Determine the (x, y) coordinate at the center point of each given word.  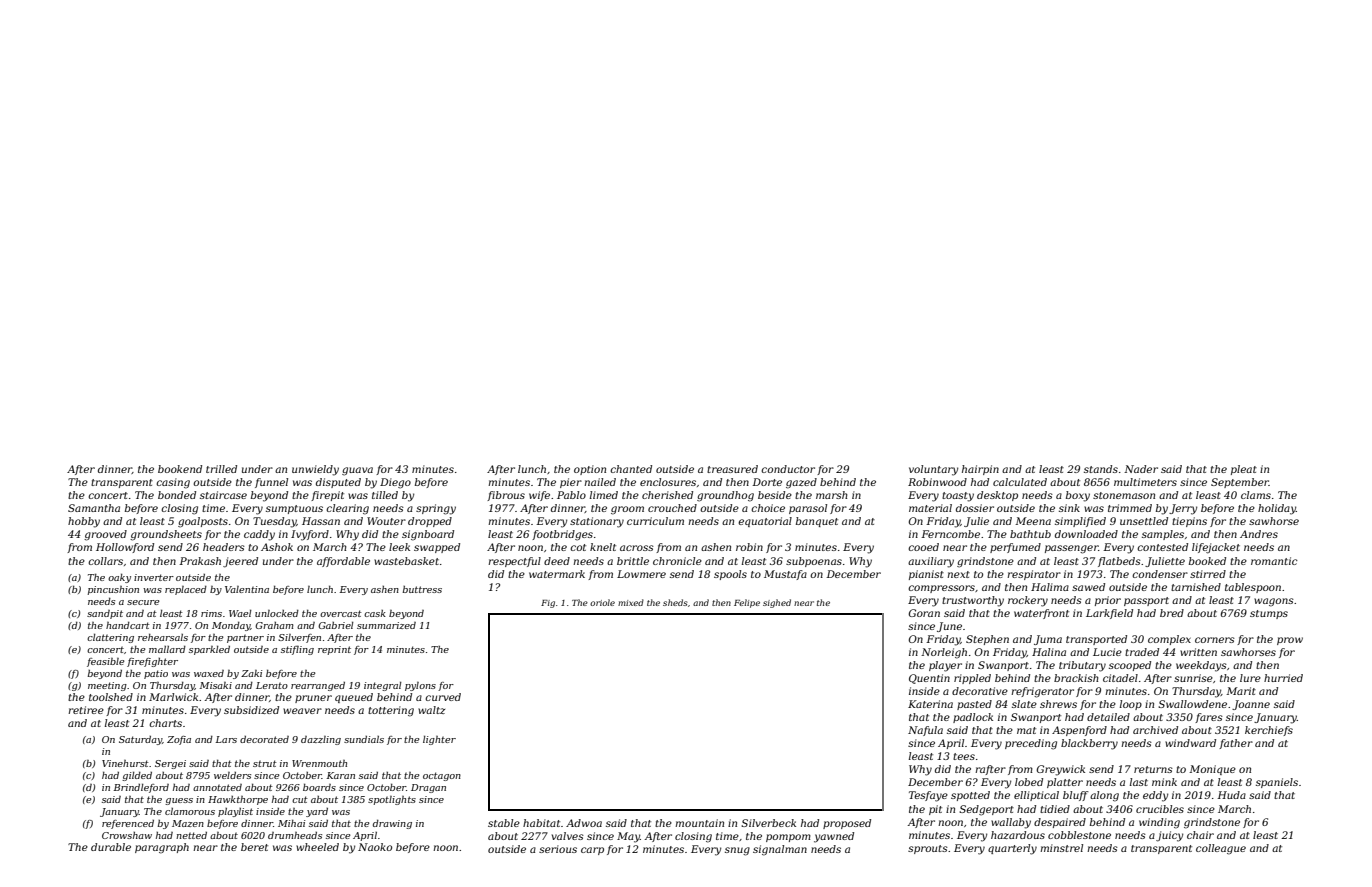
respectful (514, 562)
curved (443, 697)
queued (354, 698)
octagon (442, 776)
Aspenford (1079, 731)
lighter (439, 740)
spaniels (1277, 783)
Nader (1141, 469)
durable (111, 847)
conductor (788, 469)
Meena (1033, 521)
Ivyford (310, 535)
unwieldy (315, 470)
